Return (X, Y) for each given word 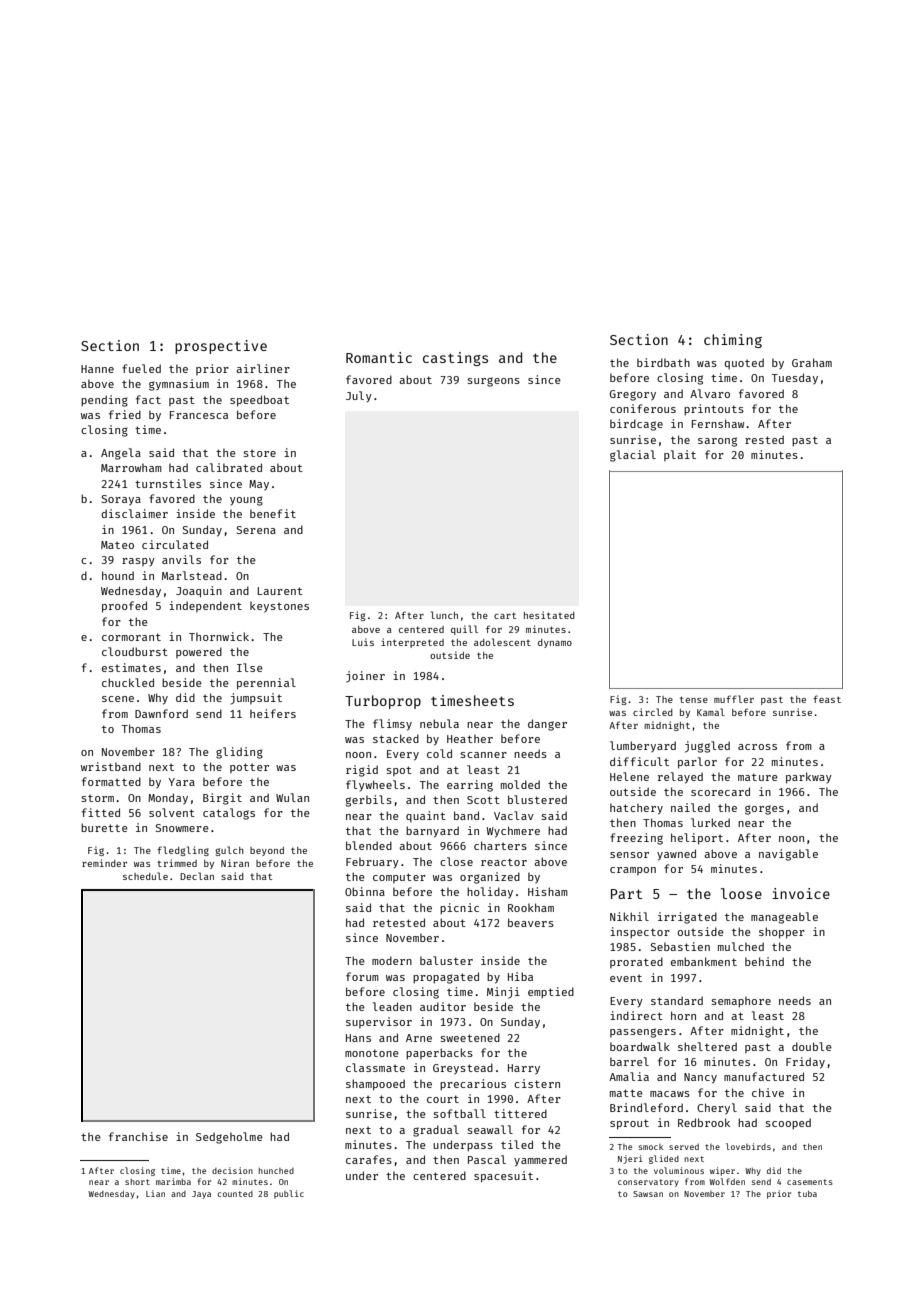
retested (399, 922)
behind (764, 961)
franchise (138, 1136)
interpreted (412, 643)
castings (455, 359)
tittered (520, 1113)
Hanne (97, 369)
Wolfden (727, 1181)
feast (827, 699)
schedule (145, 876)
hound (118, 575)
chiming (733, 341)
